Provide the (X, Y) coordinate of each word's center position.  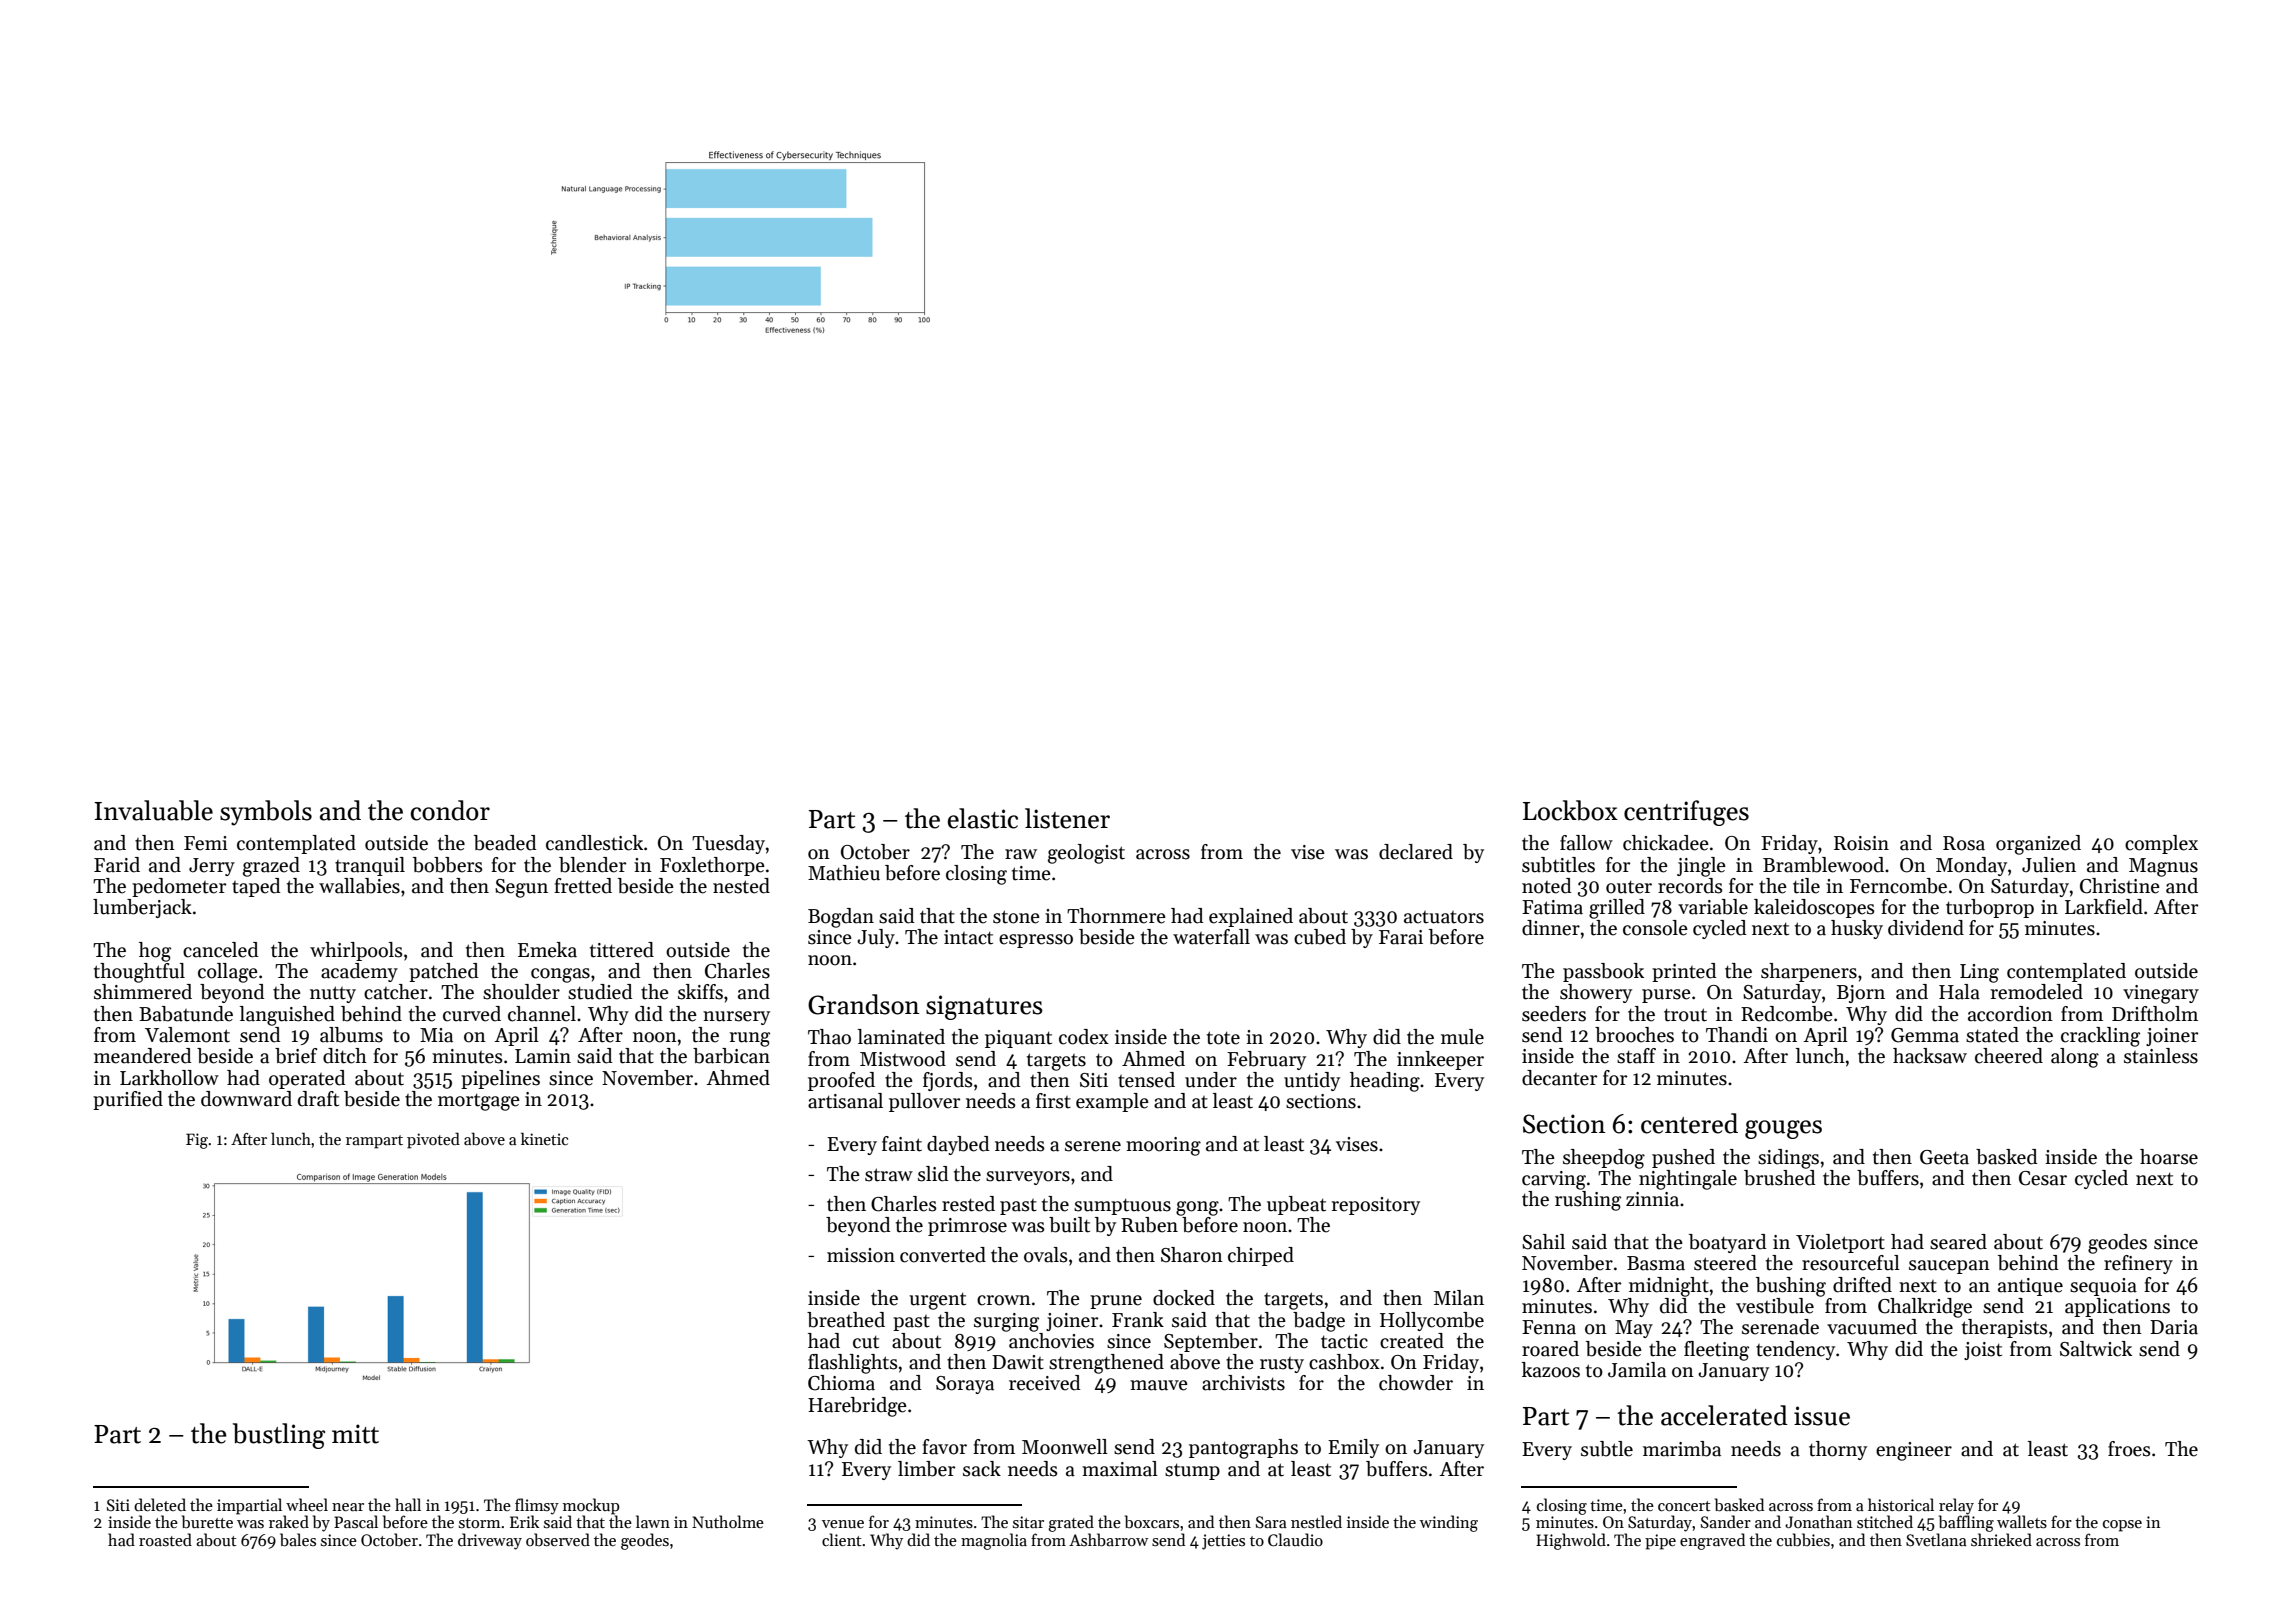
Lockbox (1570, 810)
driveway (490, 1541)
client (842, 1539)
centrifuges (1686, 813)
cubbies (1803, 1540)
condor (450, 810)
